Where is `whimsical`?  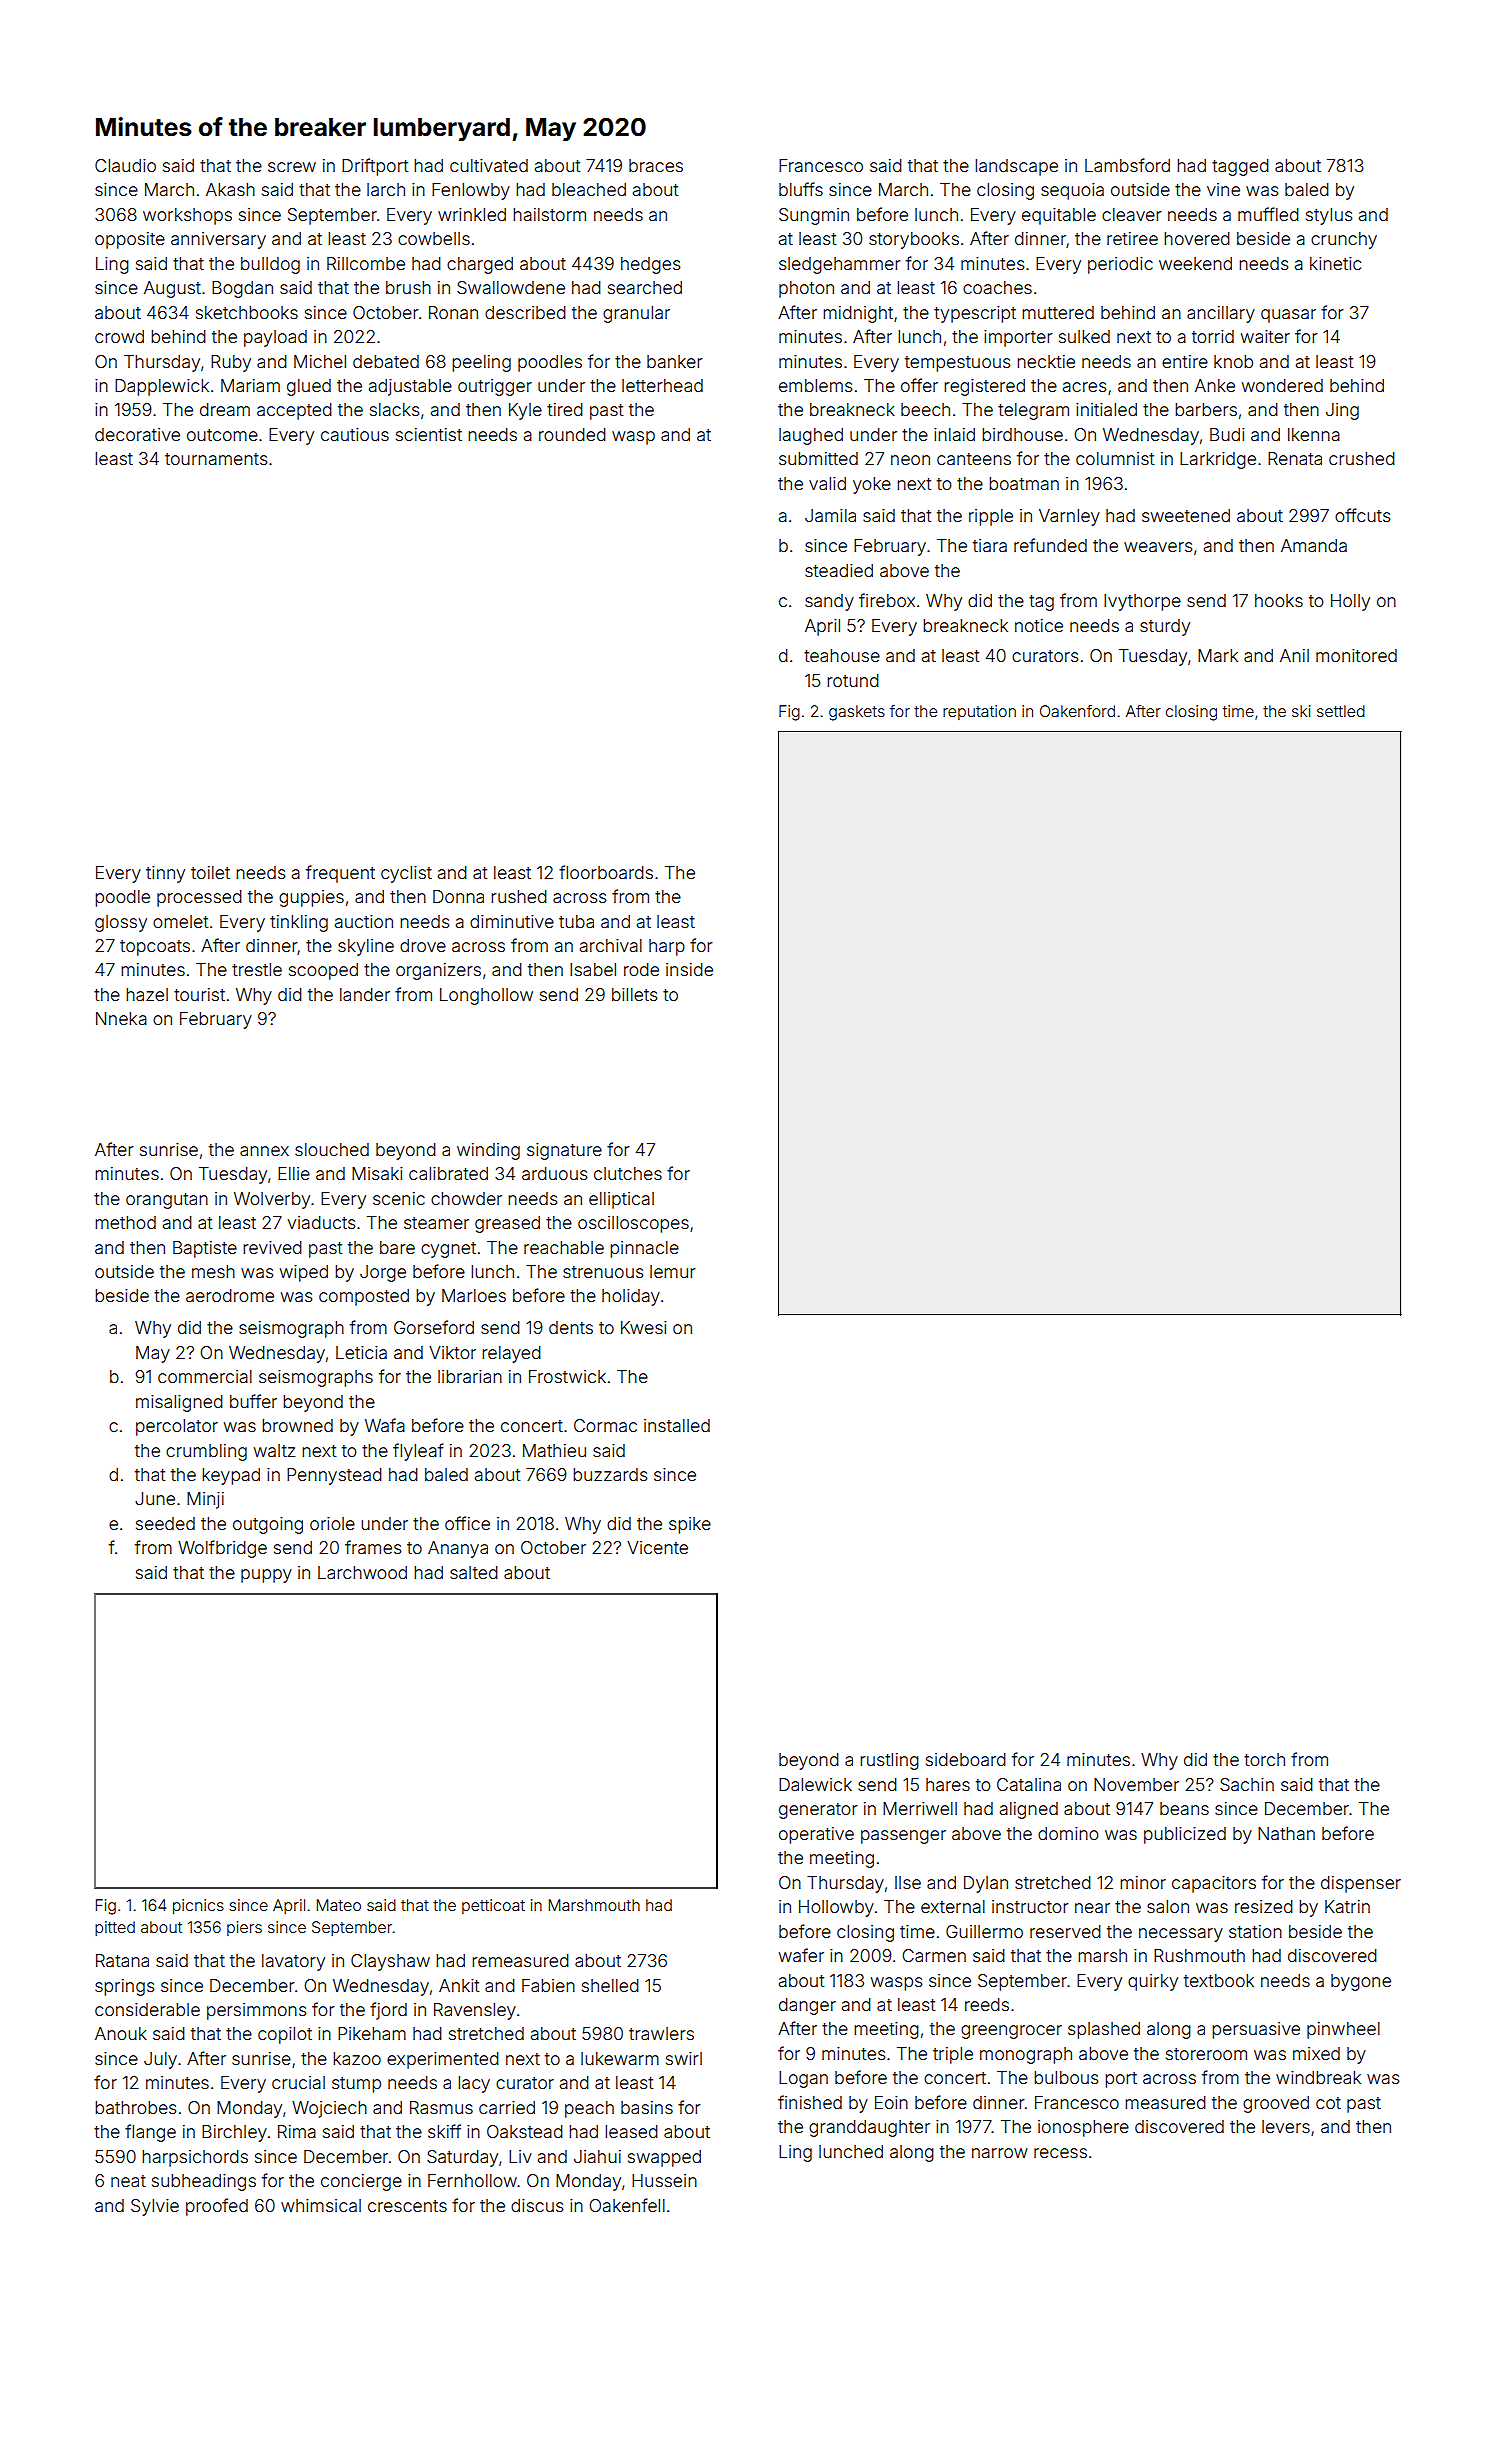 whimsical is located at coordinates (321, 2205).
